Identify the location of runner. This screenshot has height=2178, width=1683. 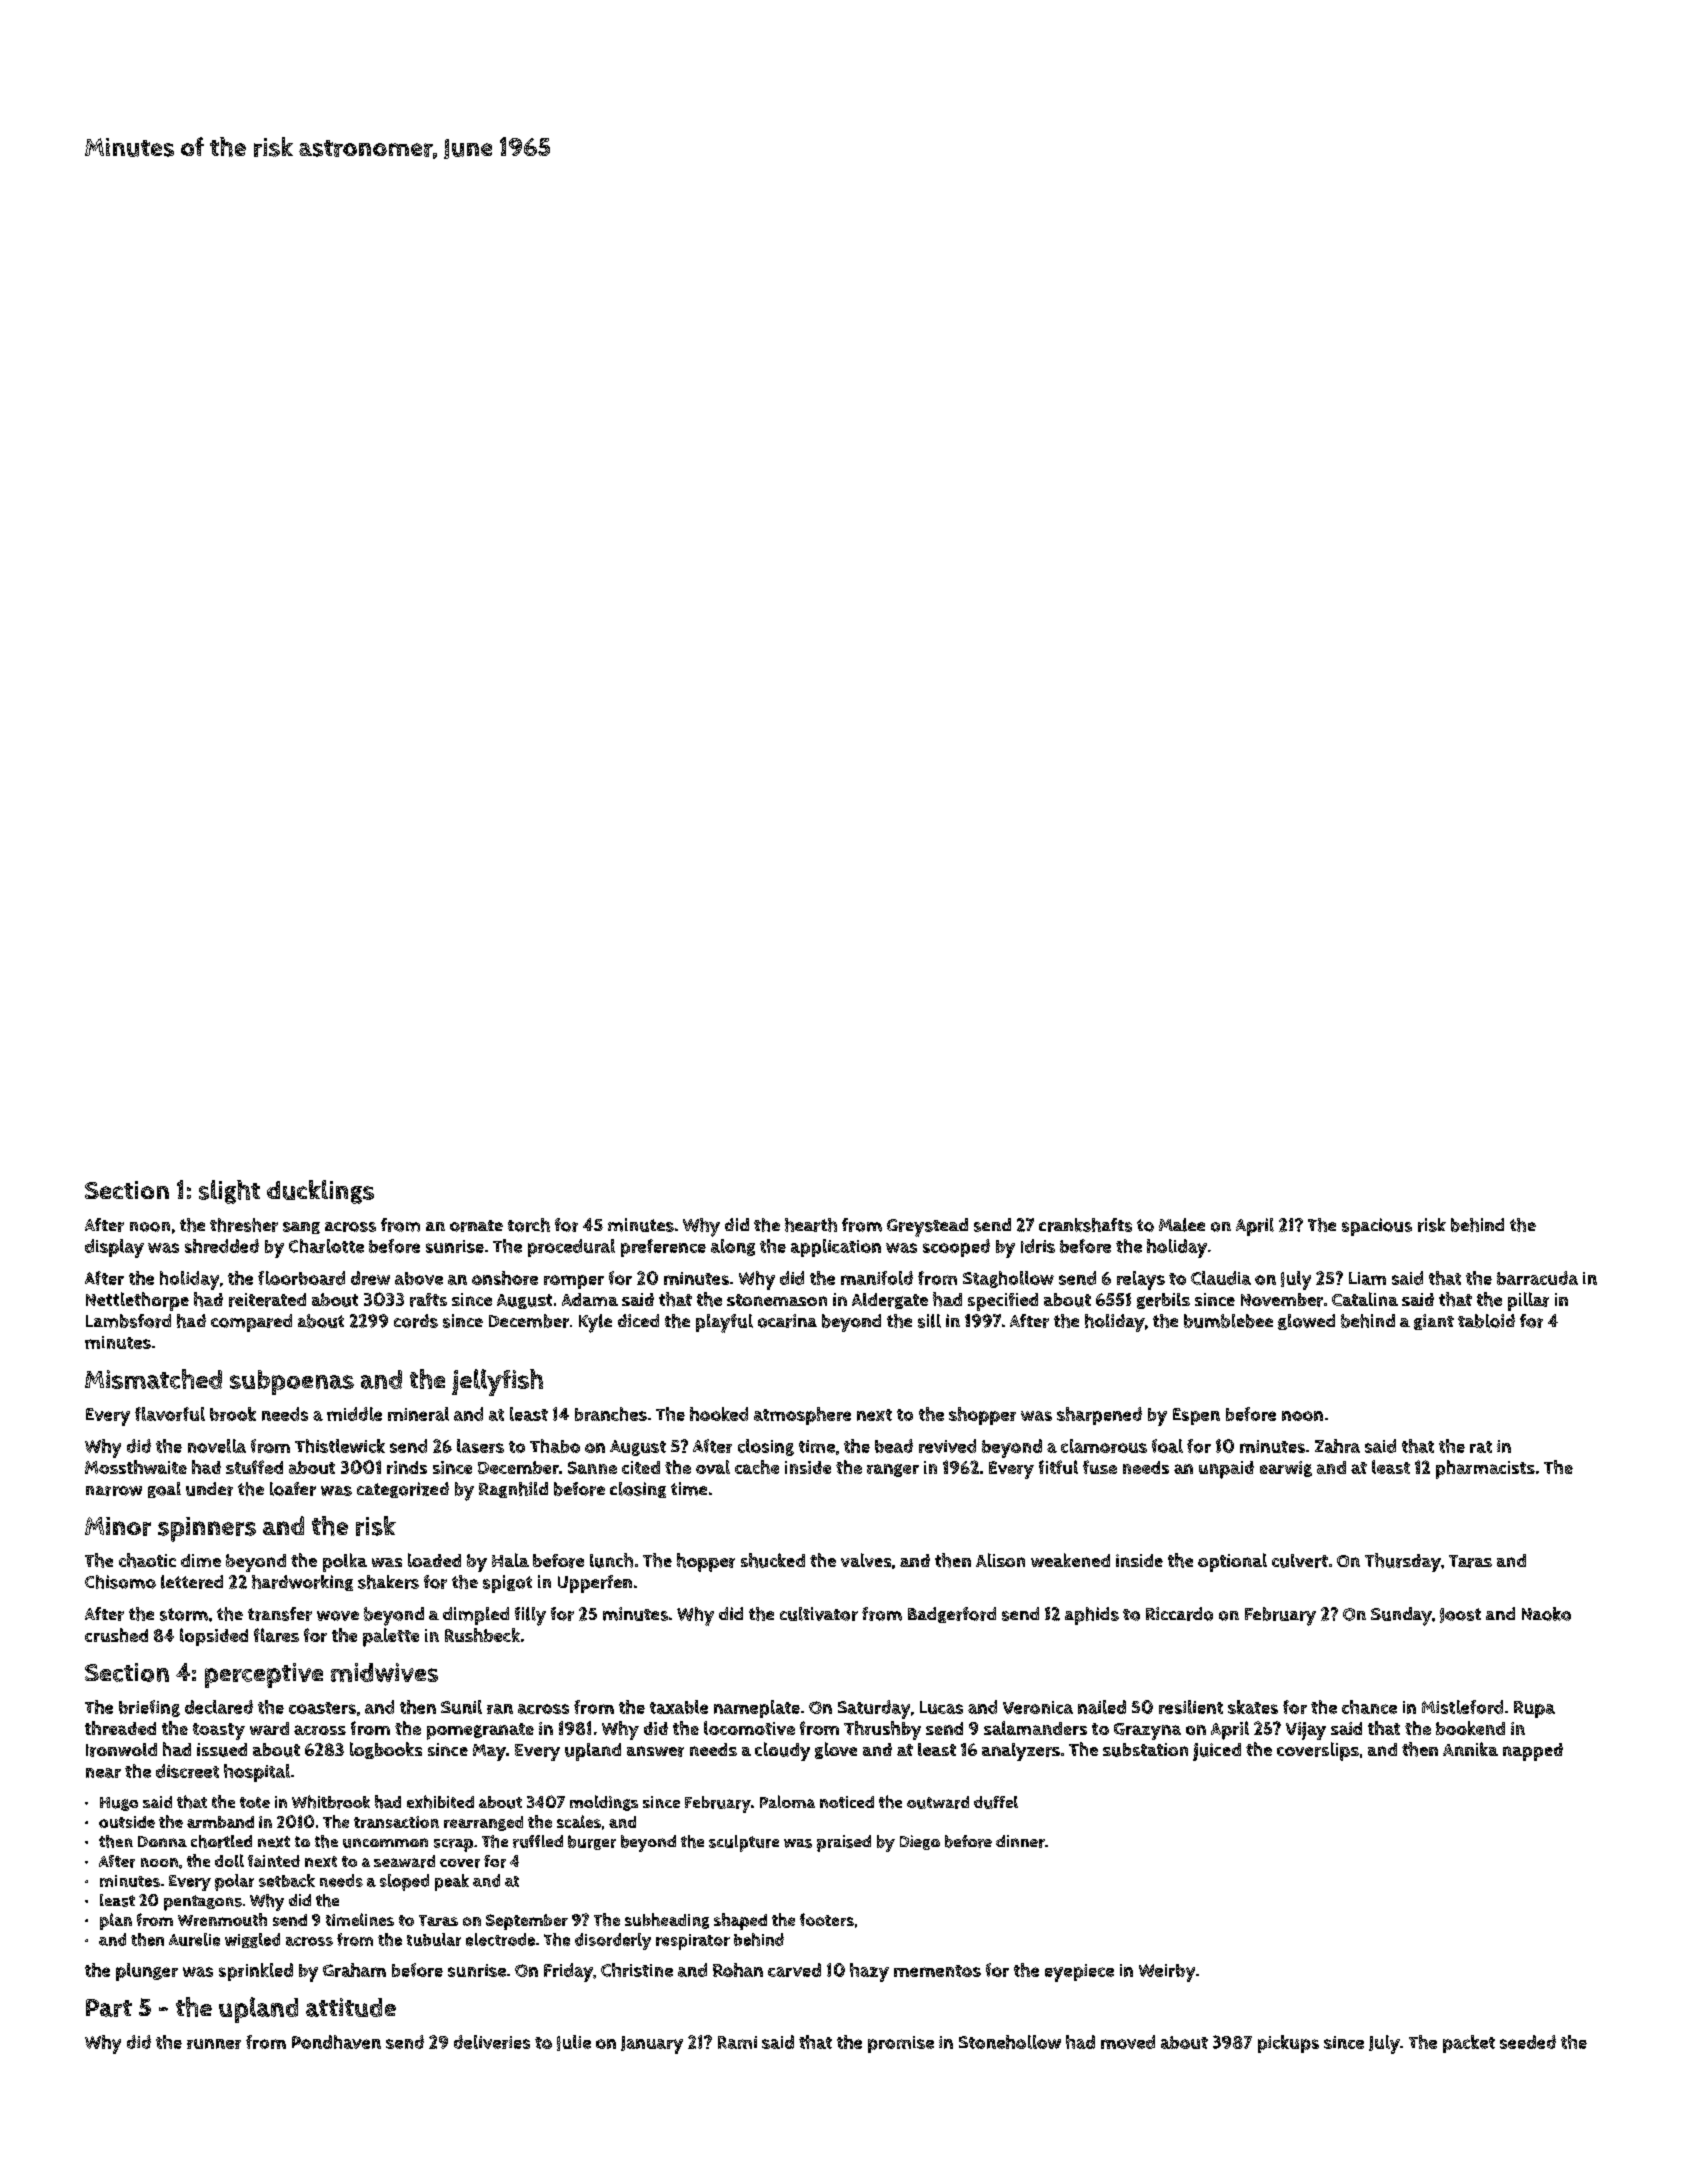
(214, 2044).
